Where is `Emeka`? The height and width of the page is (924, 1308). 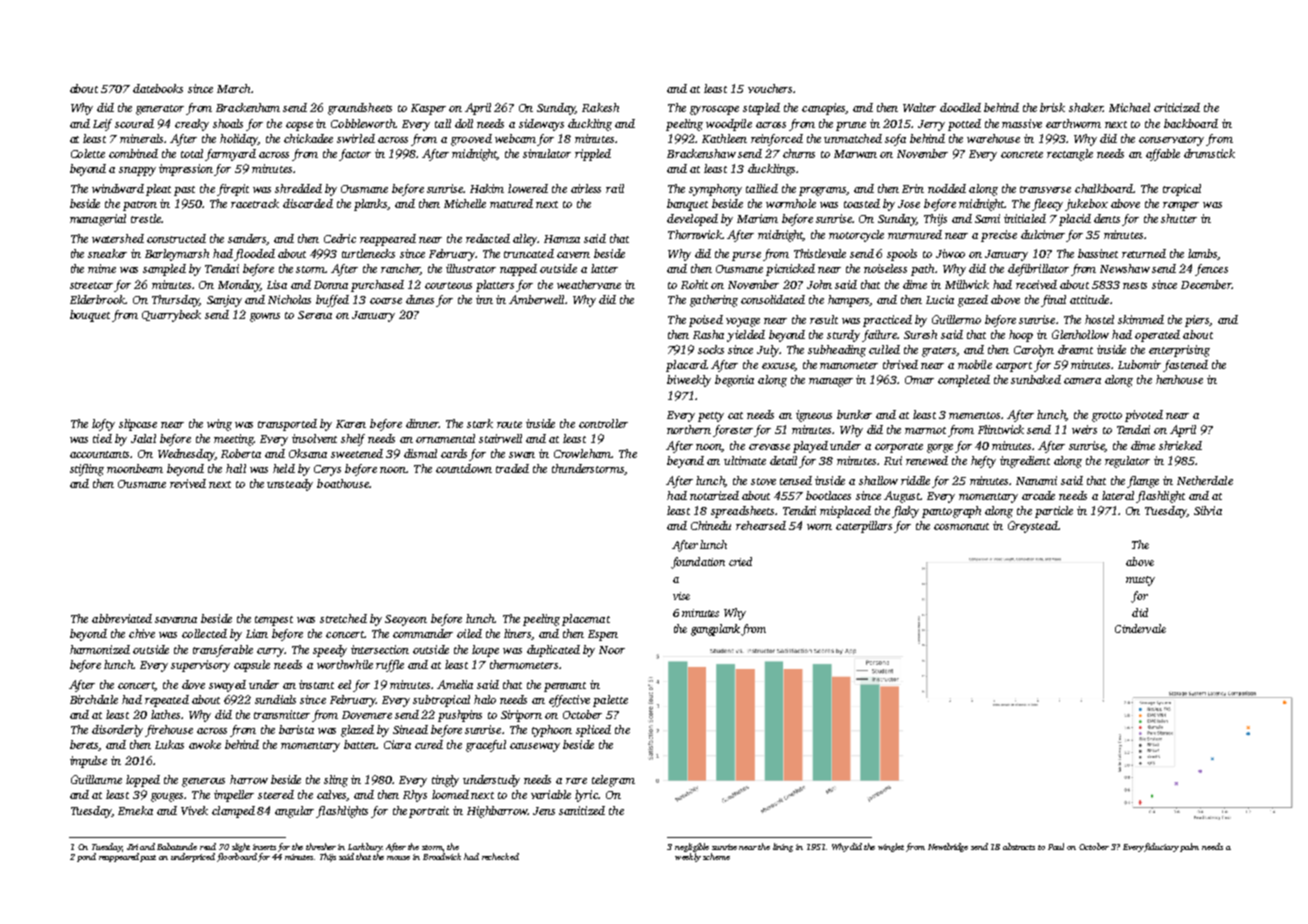 Emeka is located at coordinates (135, 810).
